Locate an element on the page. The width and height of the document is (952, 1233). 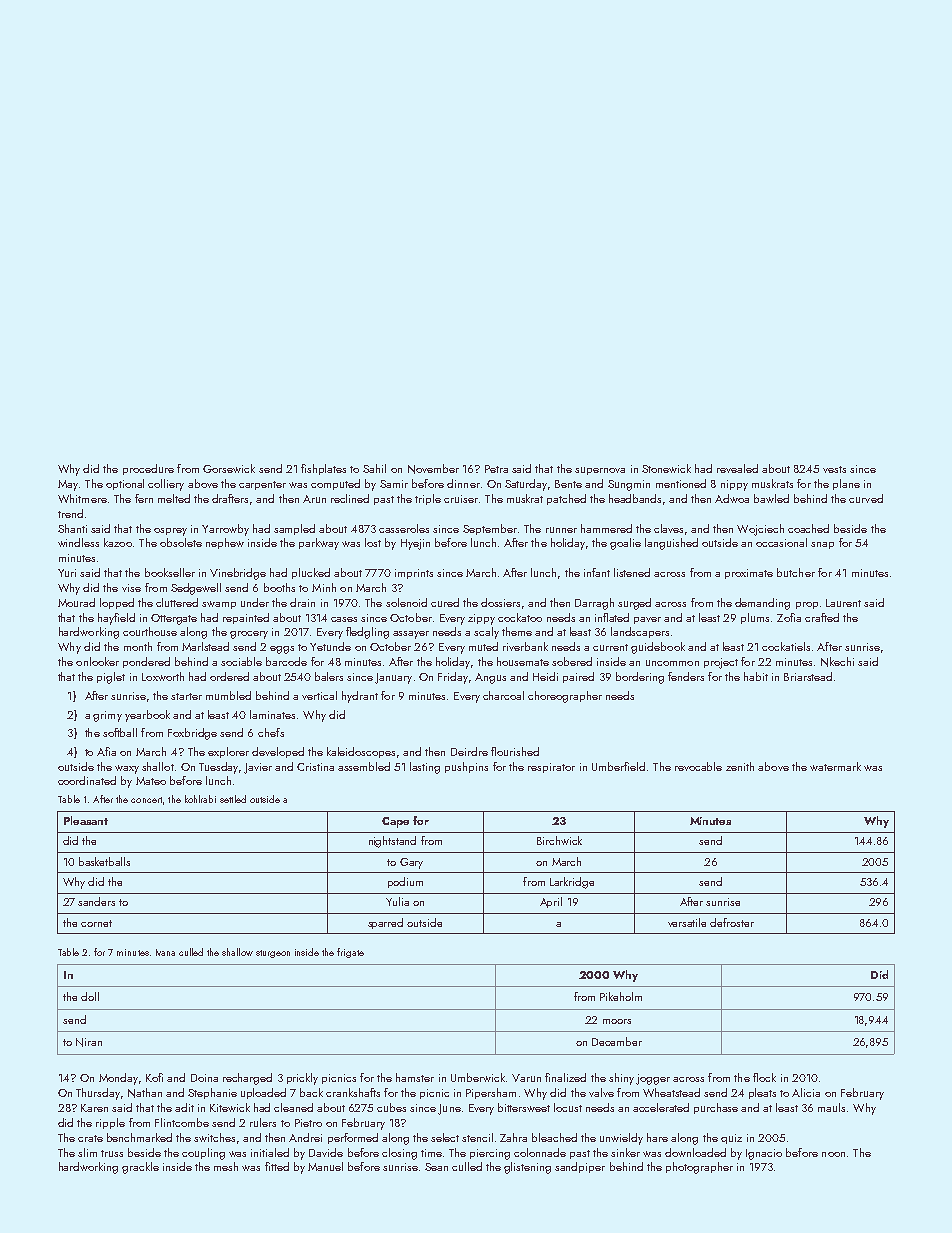
sanders is located at coordinates (96, 901).
